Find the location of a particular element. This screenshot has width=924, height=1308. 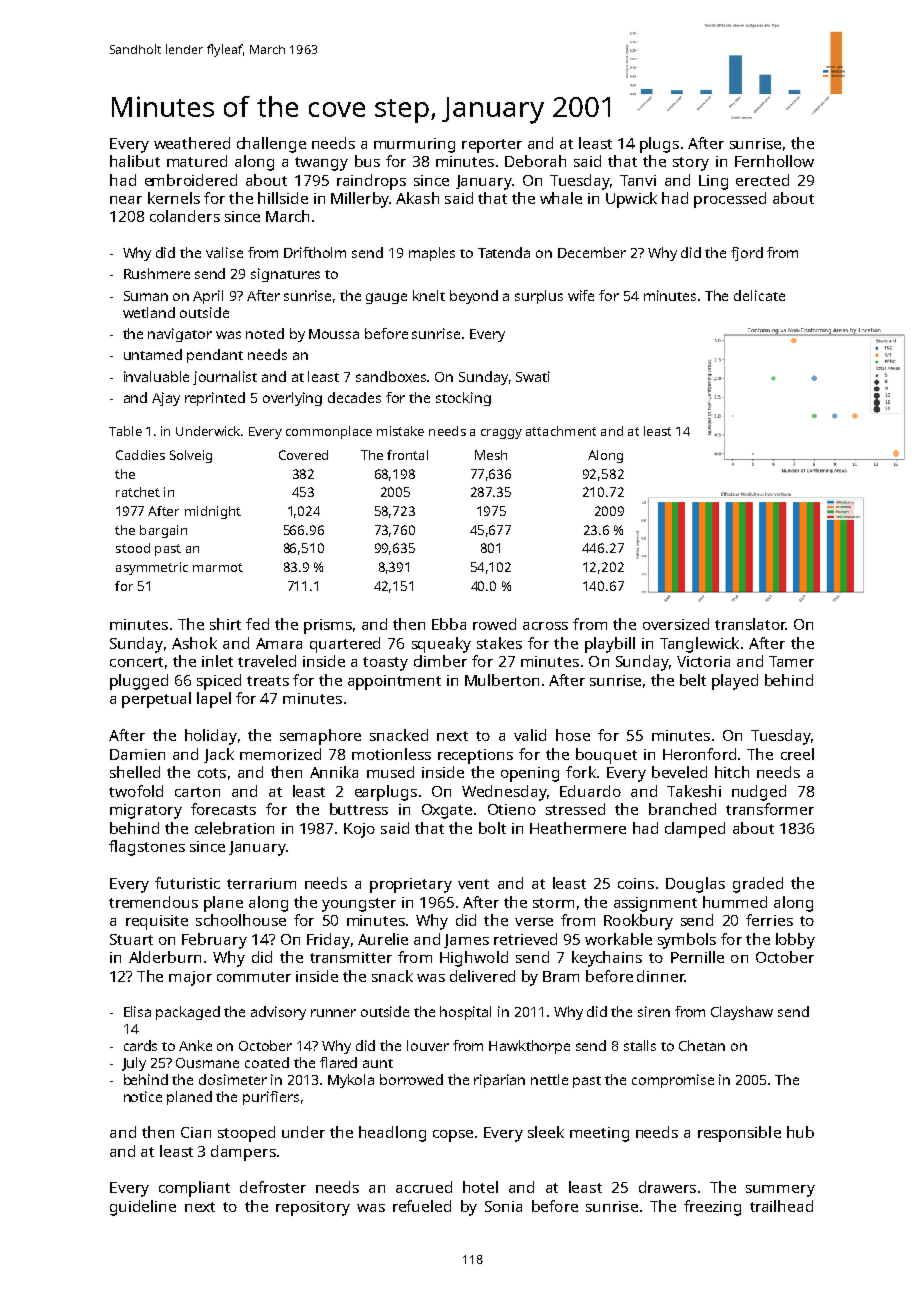

Akash is located at coordinates (417, 198).
